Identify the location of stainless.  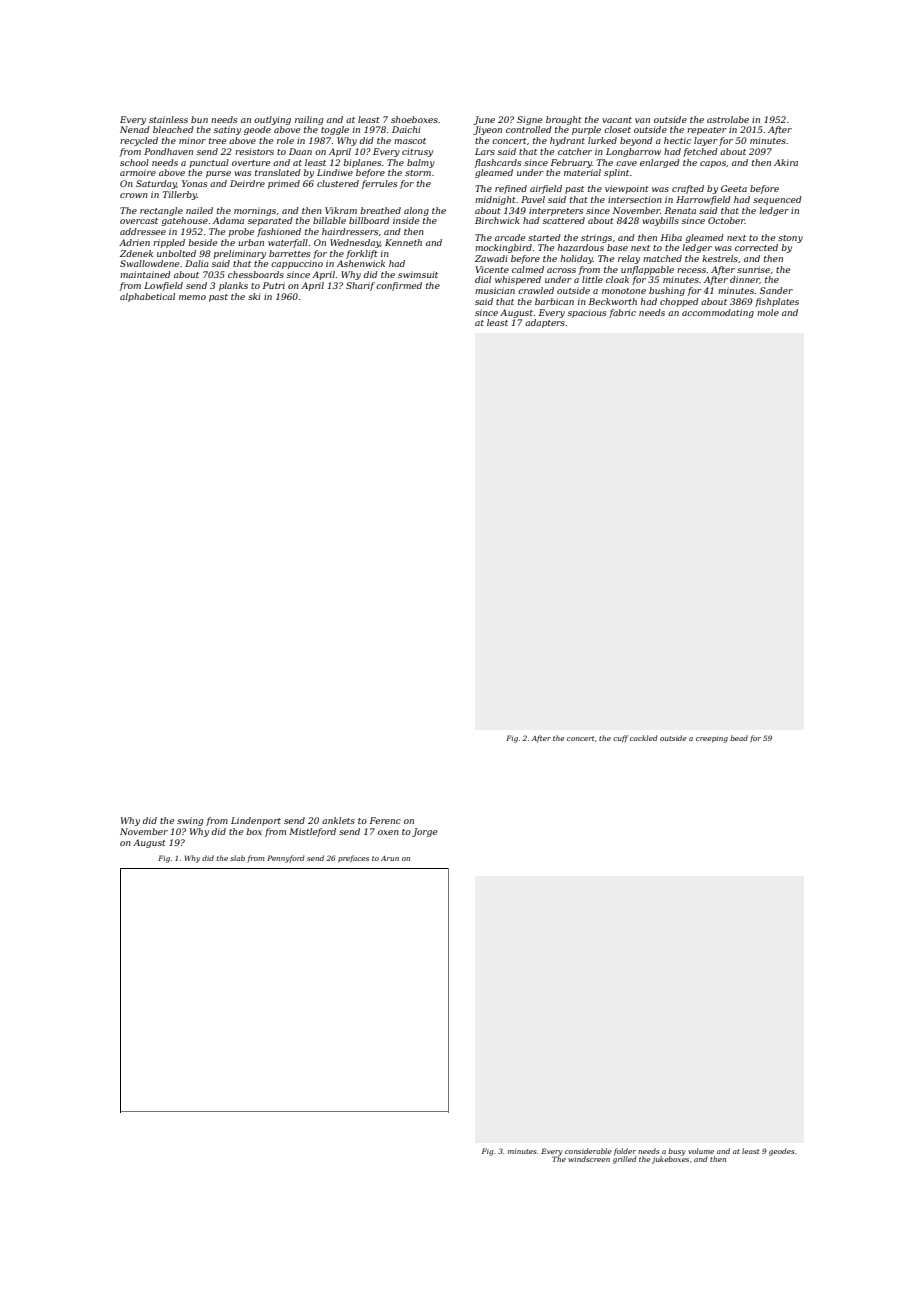
(168, 119).
